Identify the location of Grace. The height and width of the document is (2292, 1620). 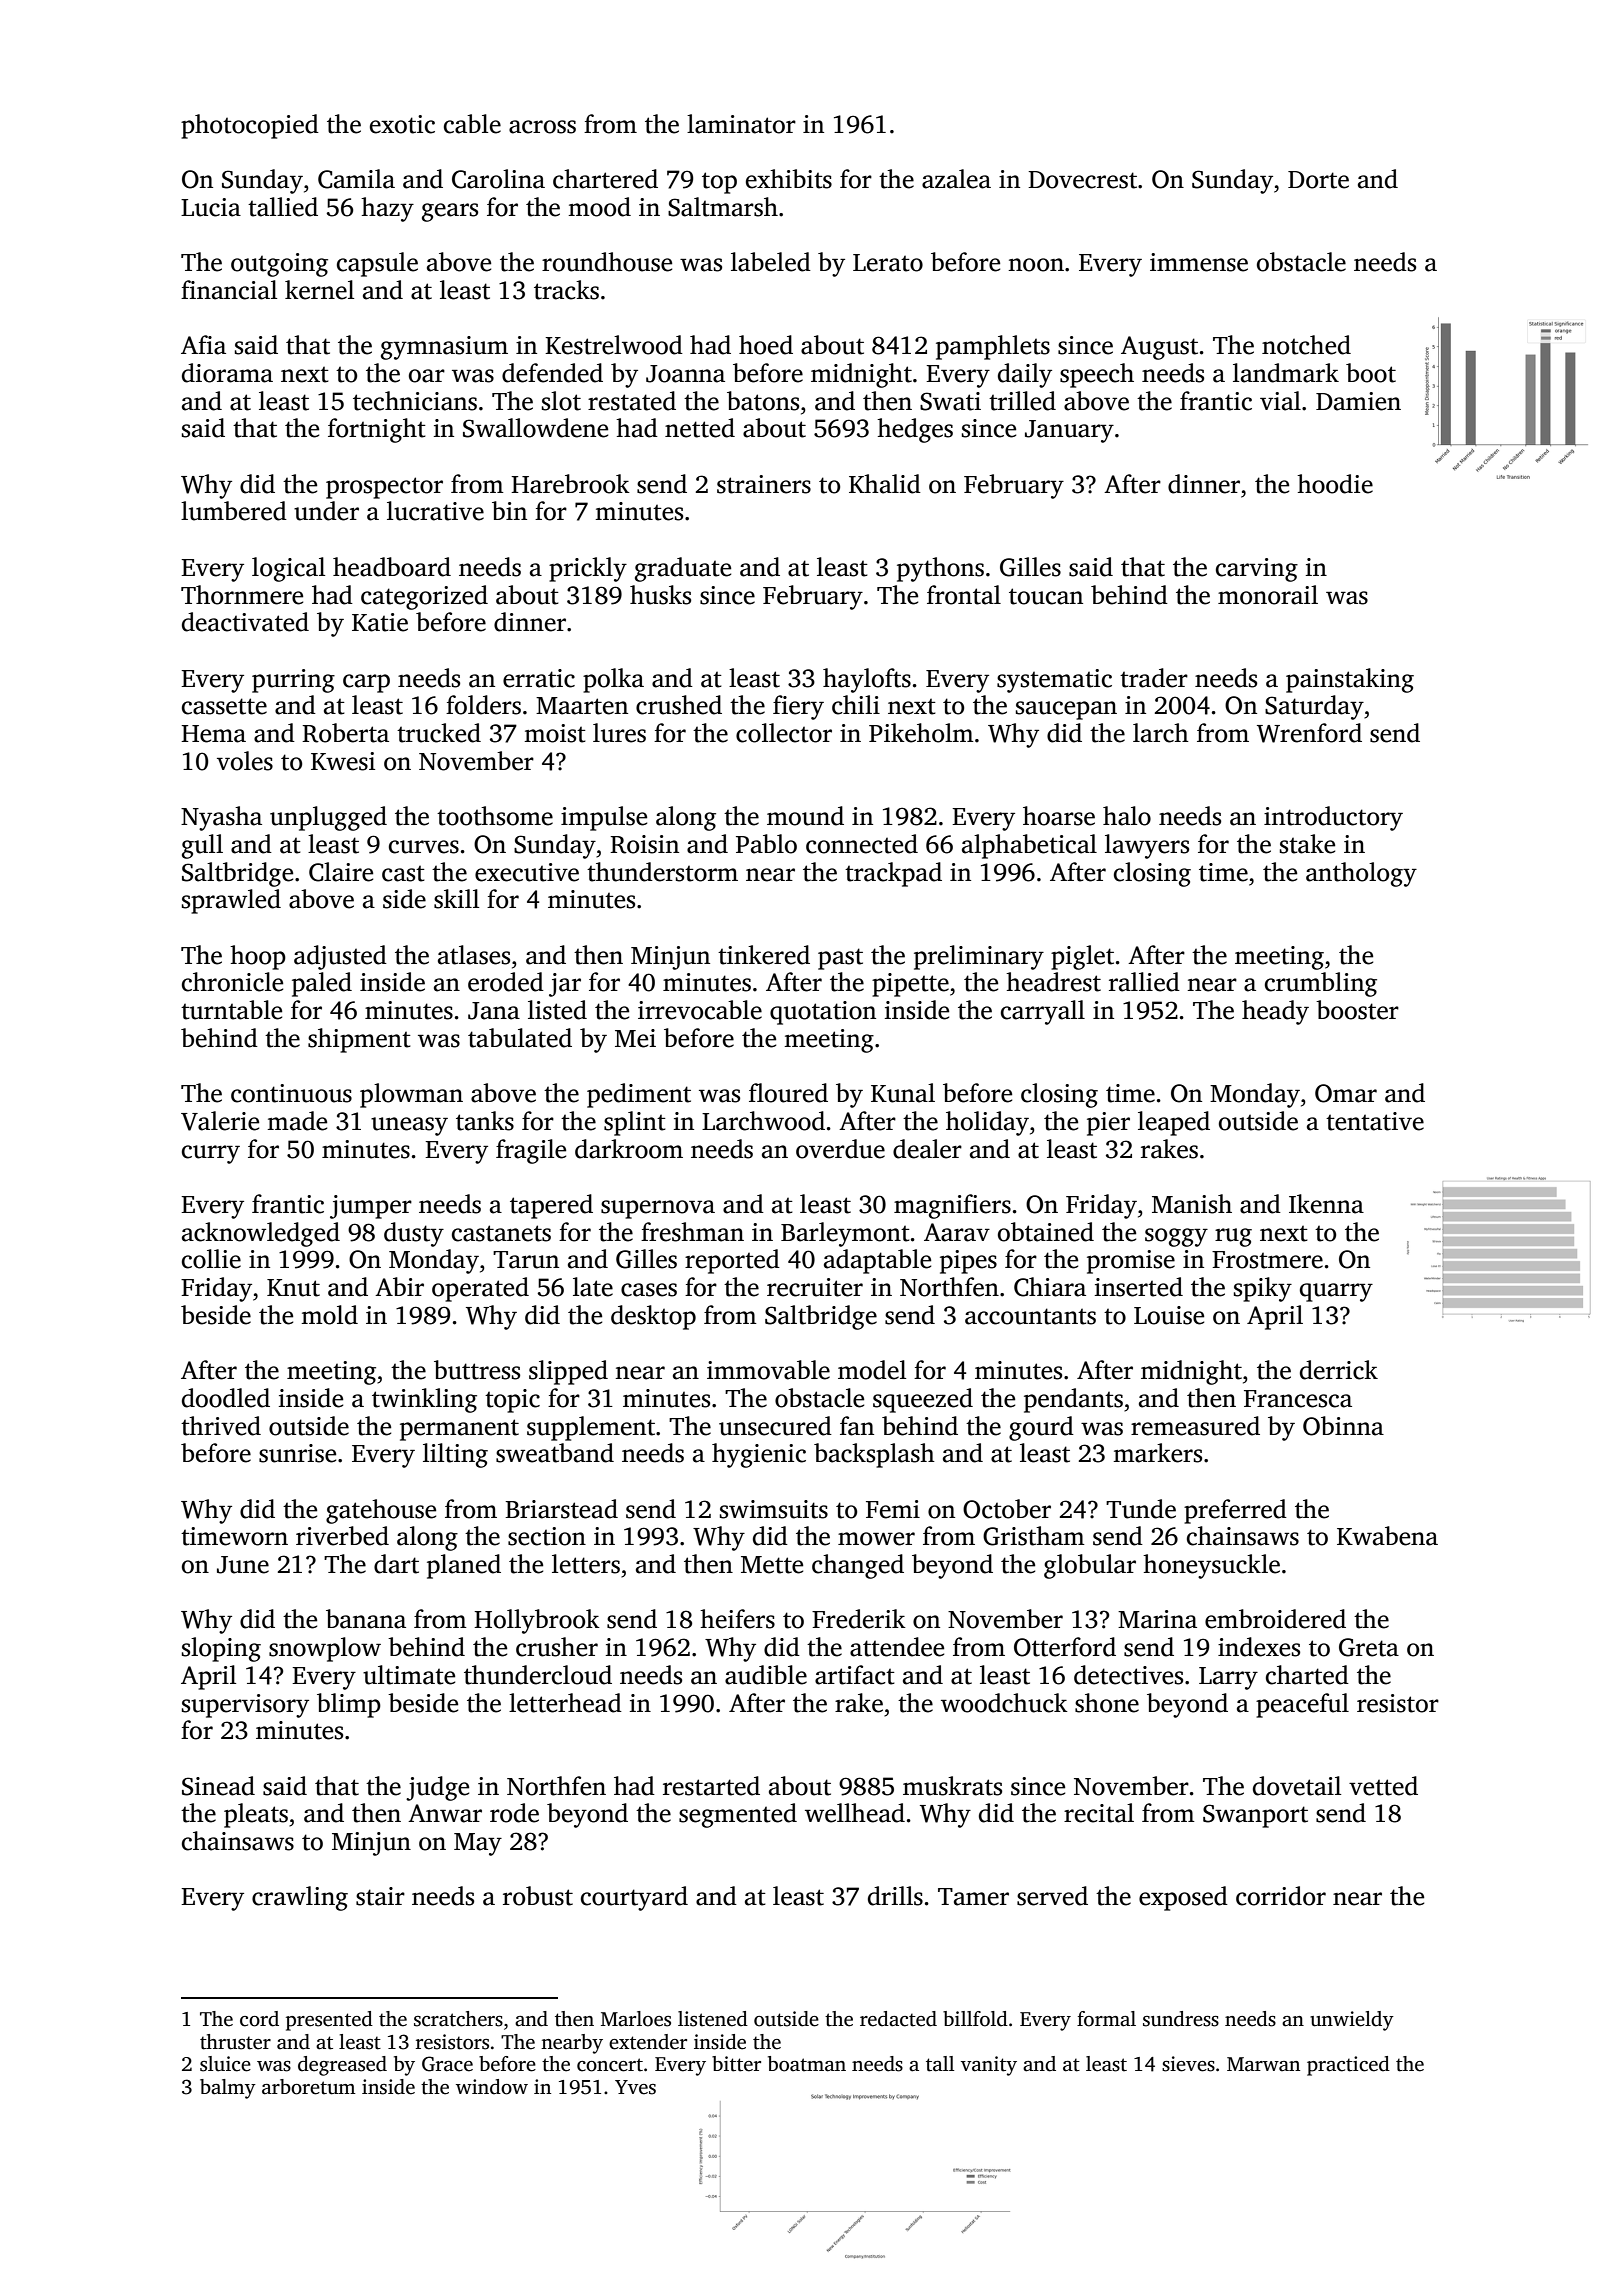
(447, 2064).
